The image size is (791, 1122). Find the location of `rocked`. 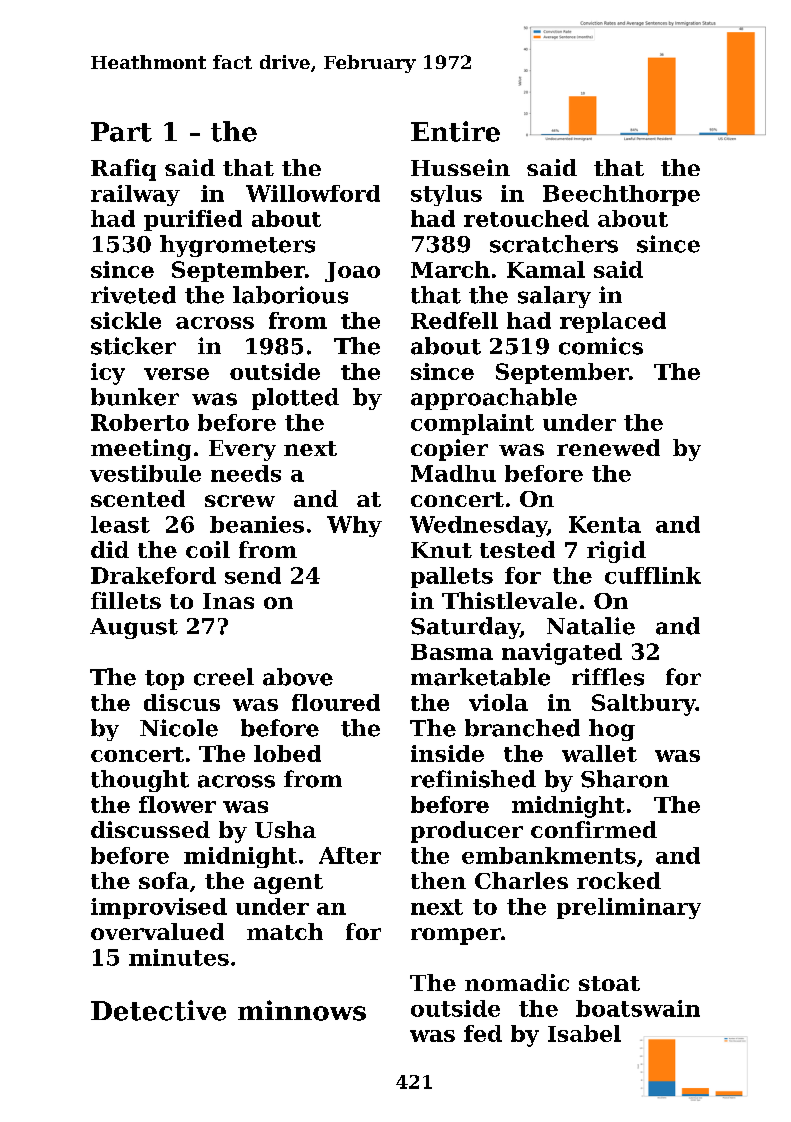

rocked is located at coordinates (619, 880).
